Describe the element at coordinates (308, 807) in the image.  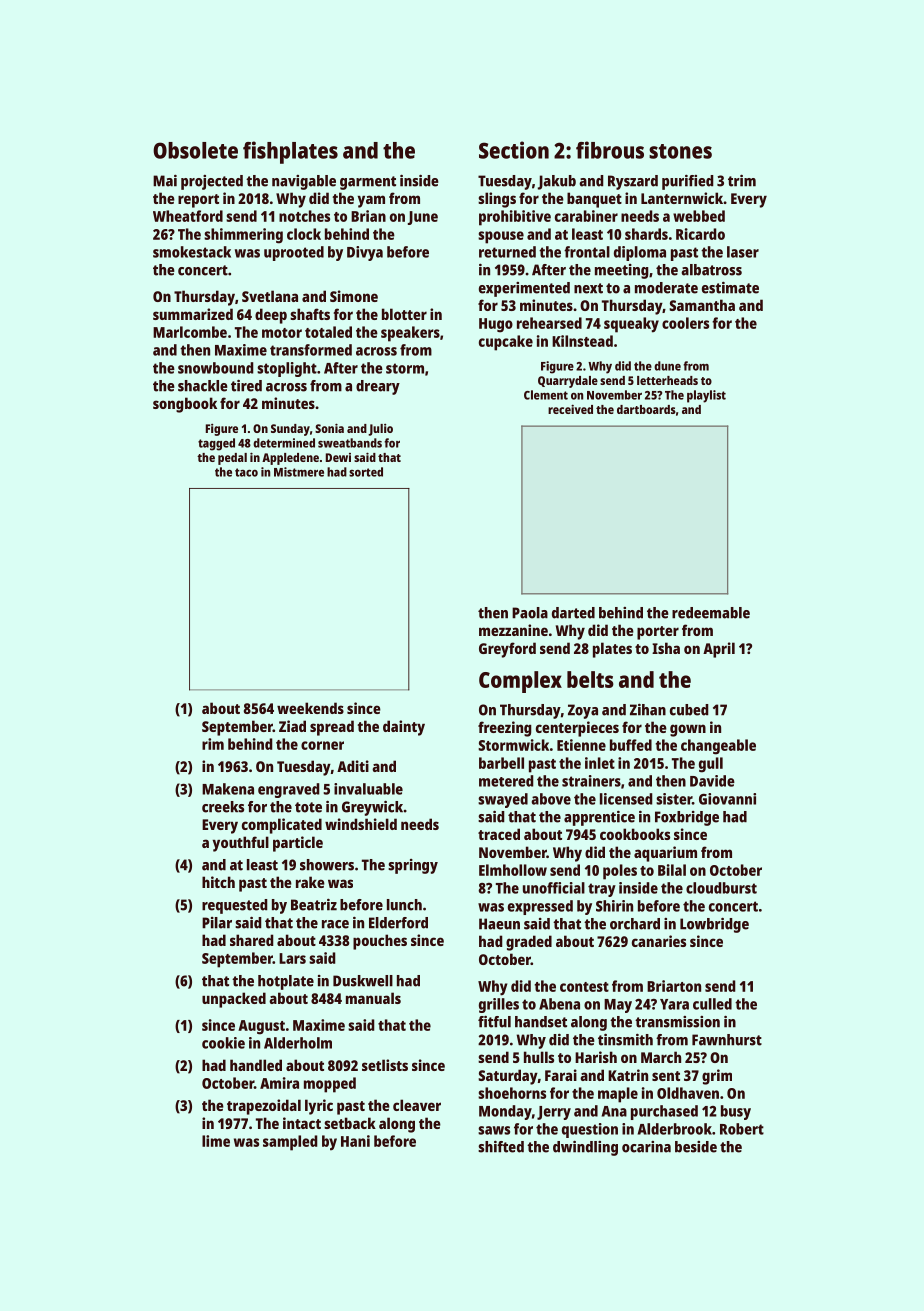
I see `tote` at that location.
